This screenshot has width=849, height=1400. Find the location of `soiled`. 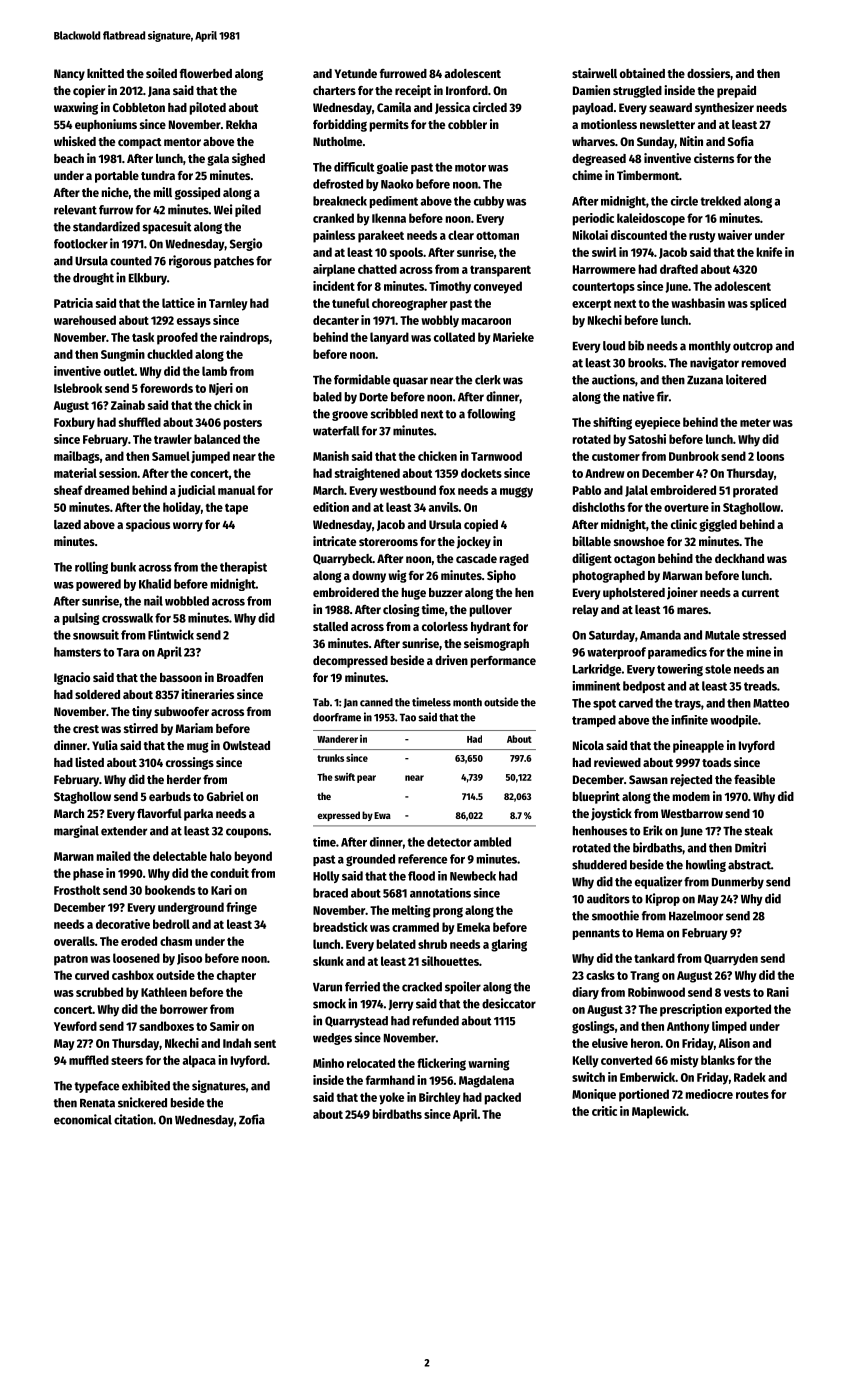

soiled is located at coordinates (161, 73).
